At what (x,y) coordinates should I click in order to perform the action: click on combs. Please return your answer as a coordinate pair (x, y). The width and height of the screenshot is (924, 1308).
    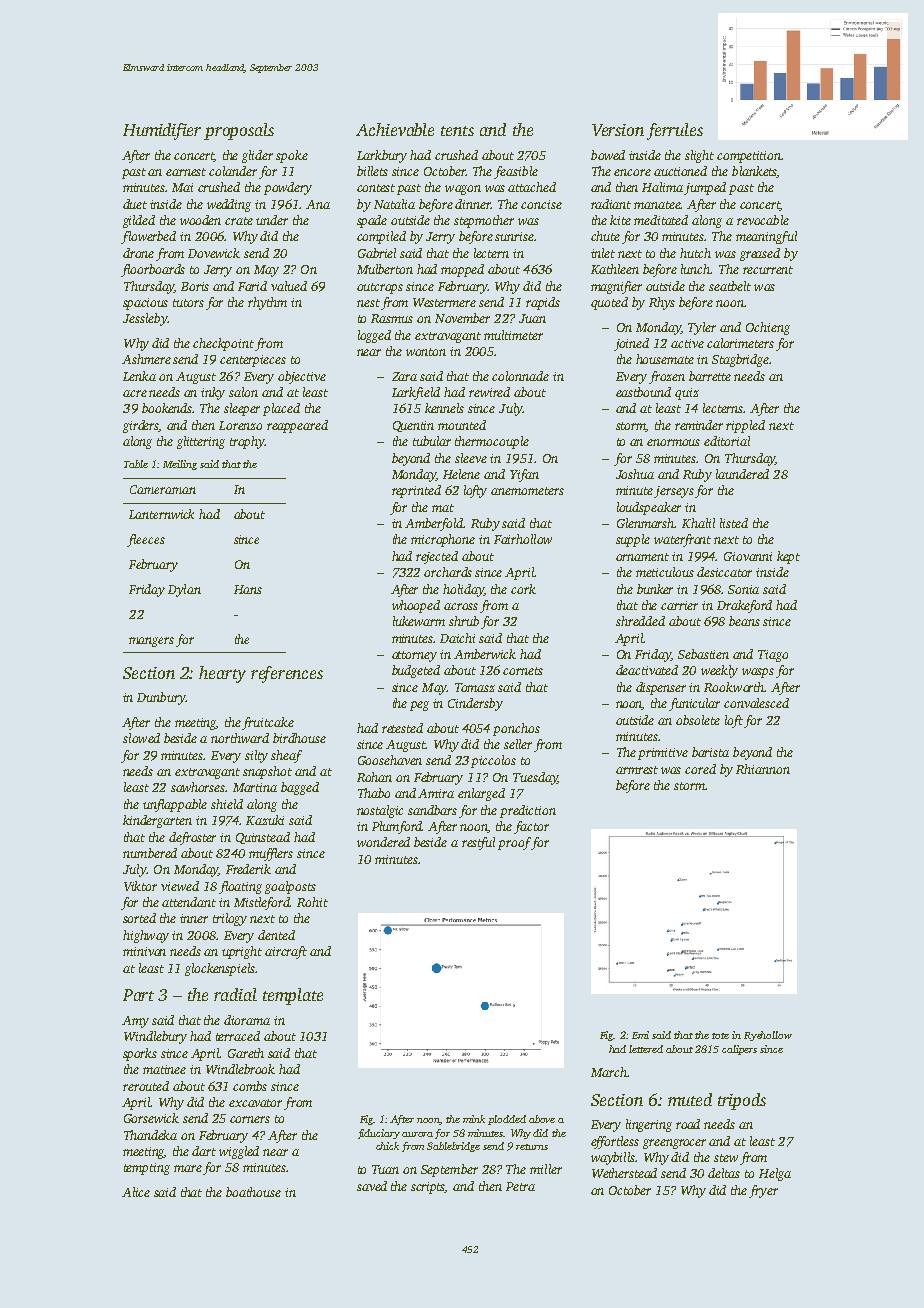
    Looking at the image, I should click on (250, 1086).
